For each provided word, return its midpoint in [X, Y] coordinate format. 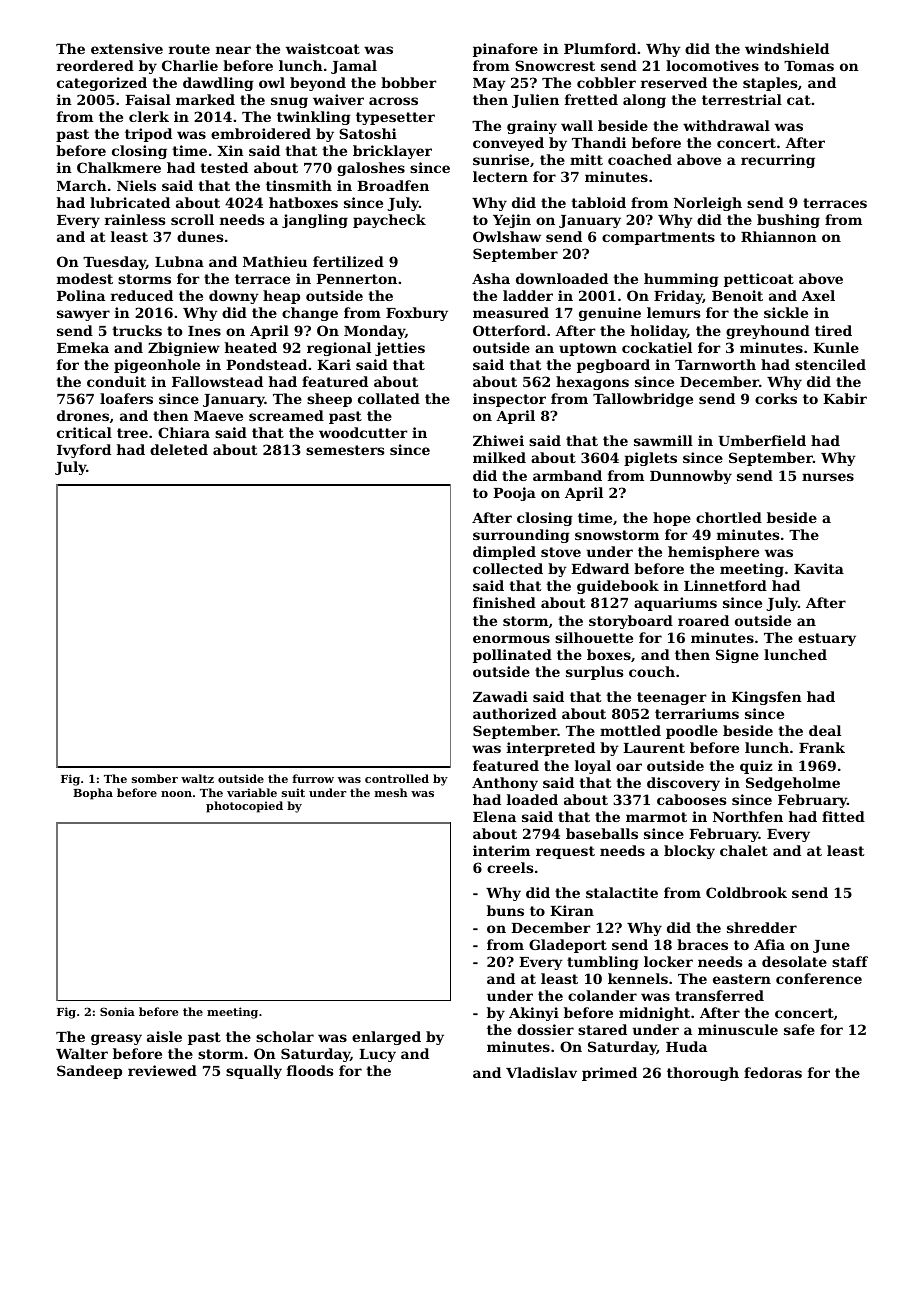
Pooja [514, 494]
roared [703, 620]
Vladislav [541, 1072]
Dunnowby [691, 477]
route [189, 49]
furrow [313, 778]
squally [254, 1072]
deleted [179, 449]
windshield [787, 48]
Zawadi [500, 696]
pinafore [505, 50]
